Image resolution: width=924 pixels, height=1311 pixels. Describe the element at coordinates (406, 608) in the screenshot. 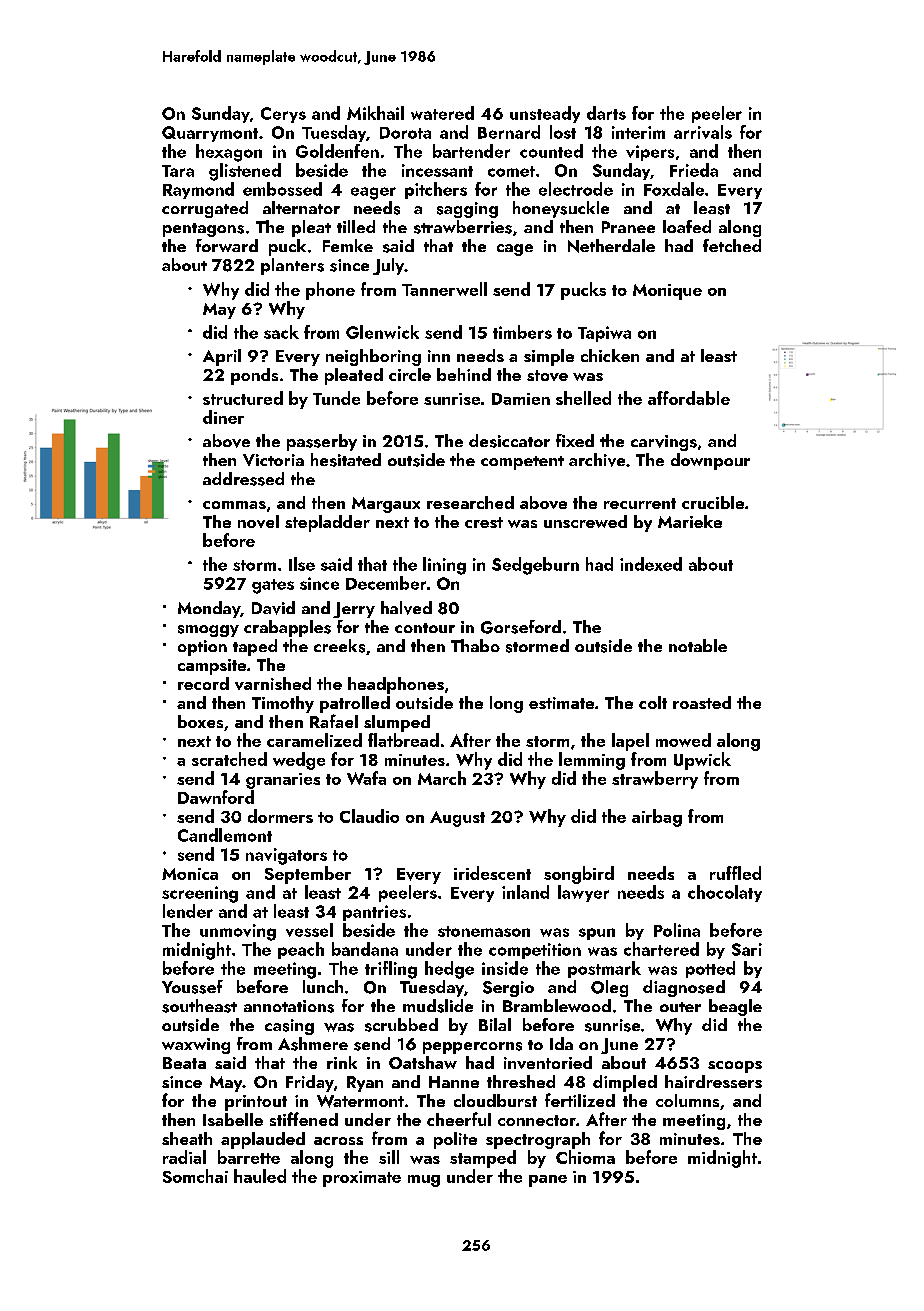

I see `halved` at that location.
